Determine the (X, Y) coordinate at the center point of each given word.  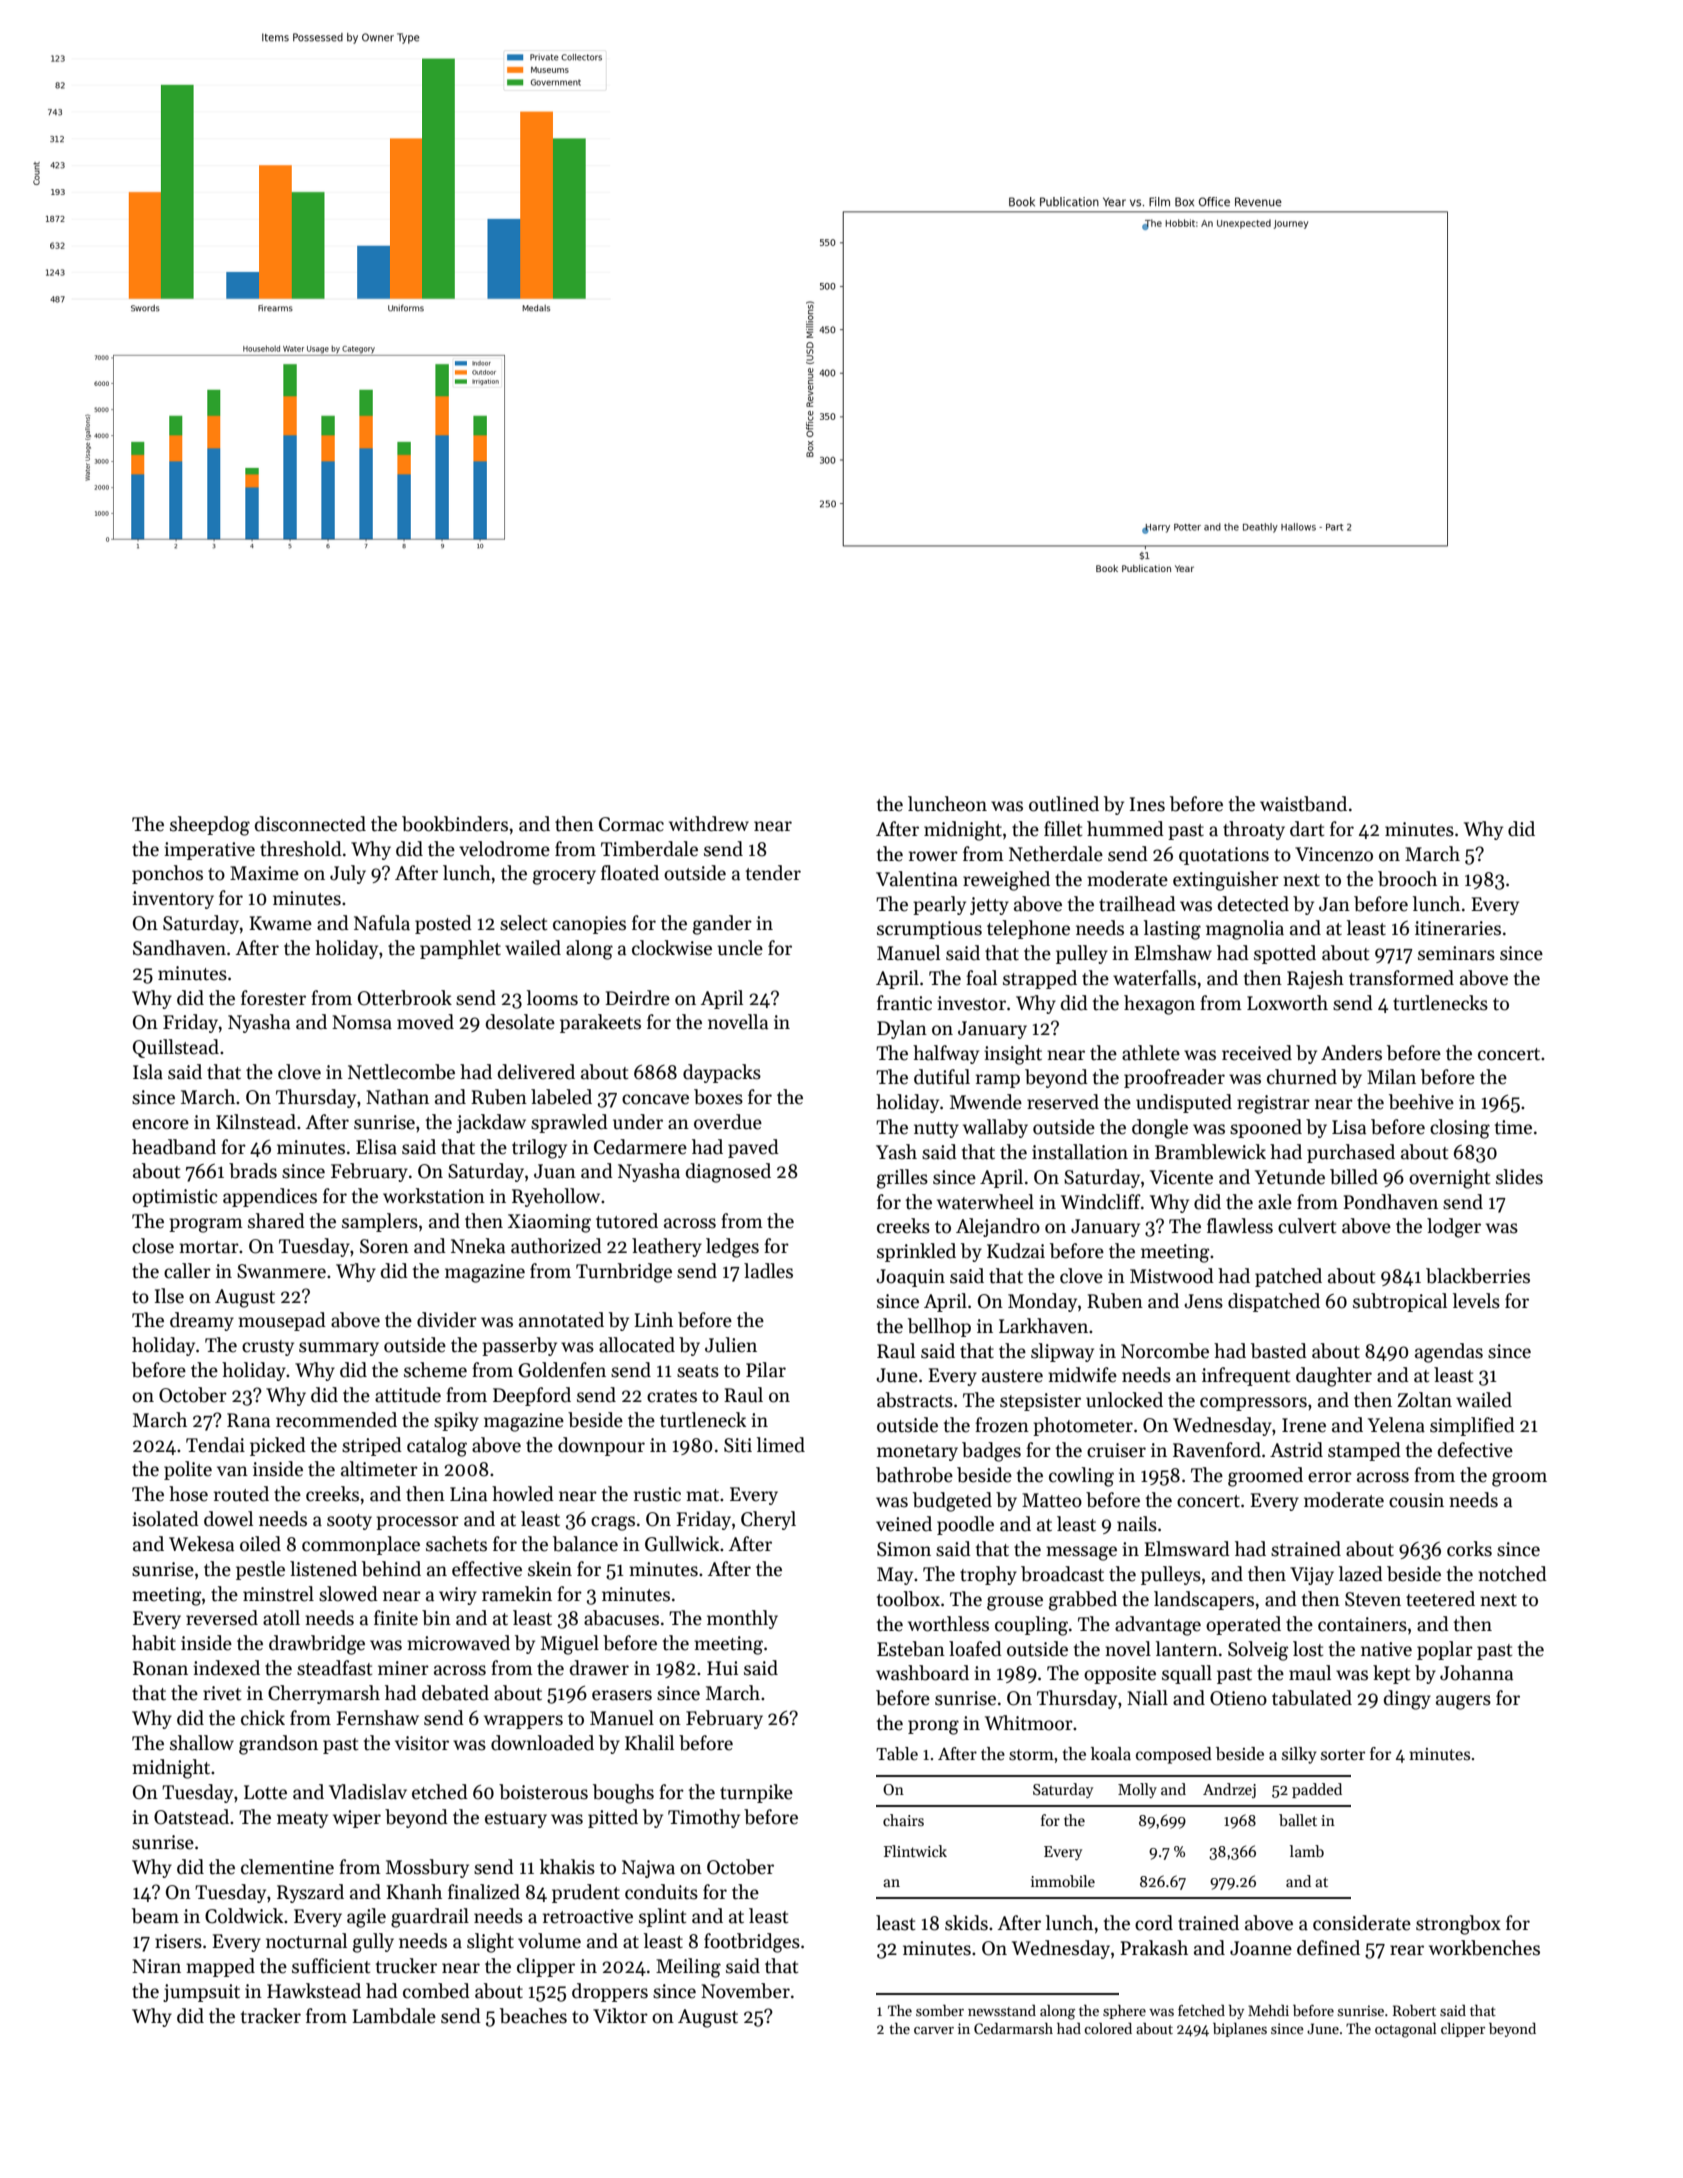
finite (396, 1618)
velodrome (504, 849)
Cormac (631, 824)
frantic (904, 1003)
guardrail (430, 1918)
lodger (1454, 1228)
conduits (661, 1892)
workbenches (1484, 1948)
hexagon (1159, 1005)
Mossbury (427, 1868)
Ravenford (1217, 1450)
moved (425, 1022)
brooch (1407, 879)
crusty (268, 1348)
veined (904, 1524)
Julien (731, 1345)
